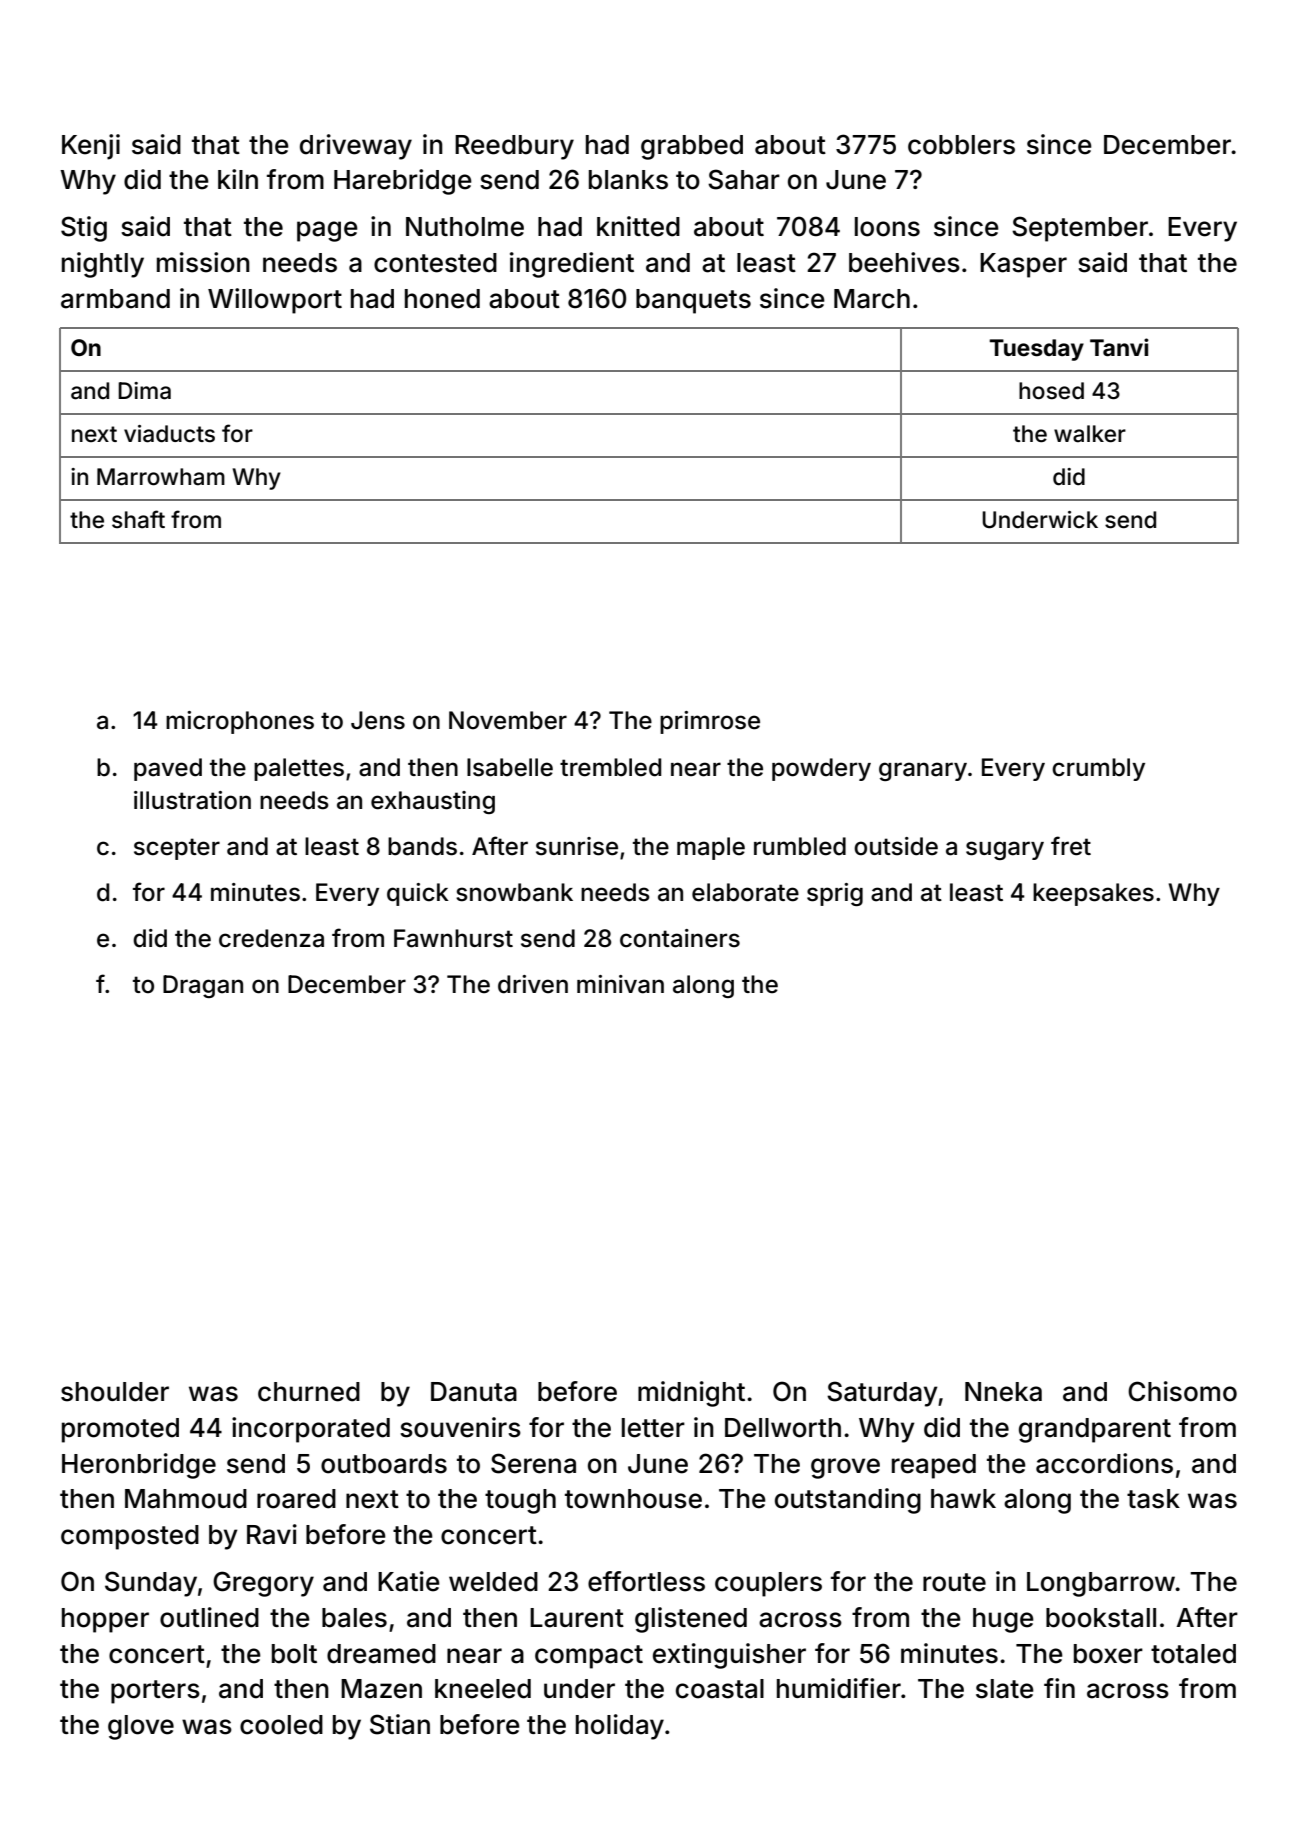 The width and height of the screenshot is (1298, 1836). Describe the element at coordinates (168, 769) in the screenshot. I see `paved` at that location.
